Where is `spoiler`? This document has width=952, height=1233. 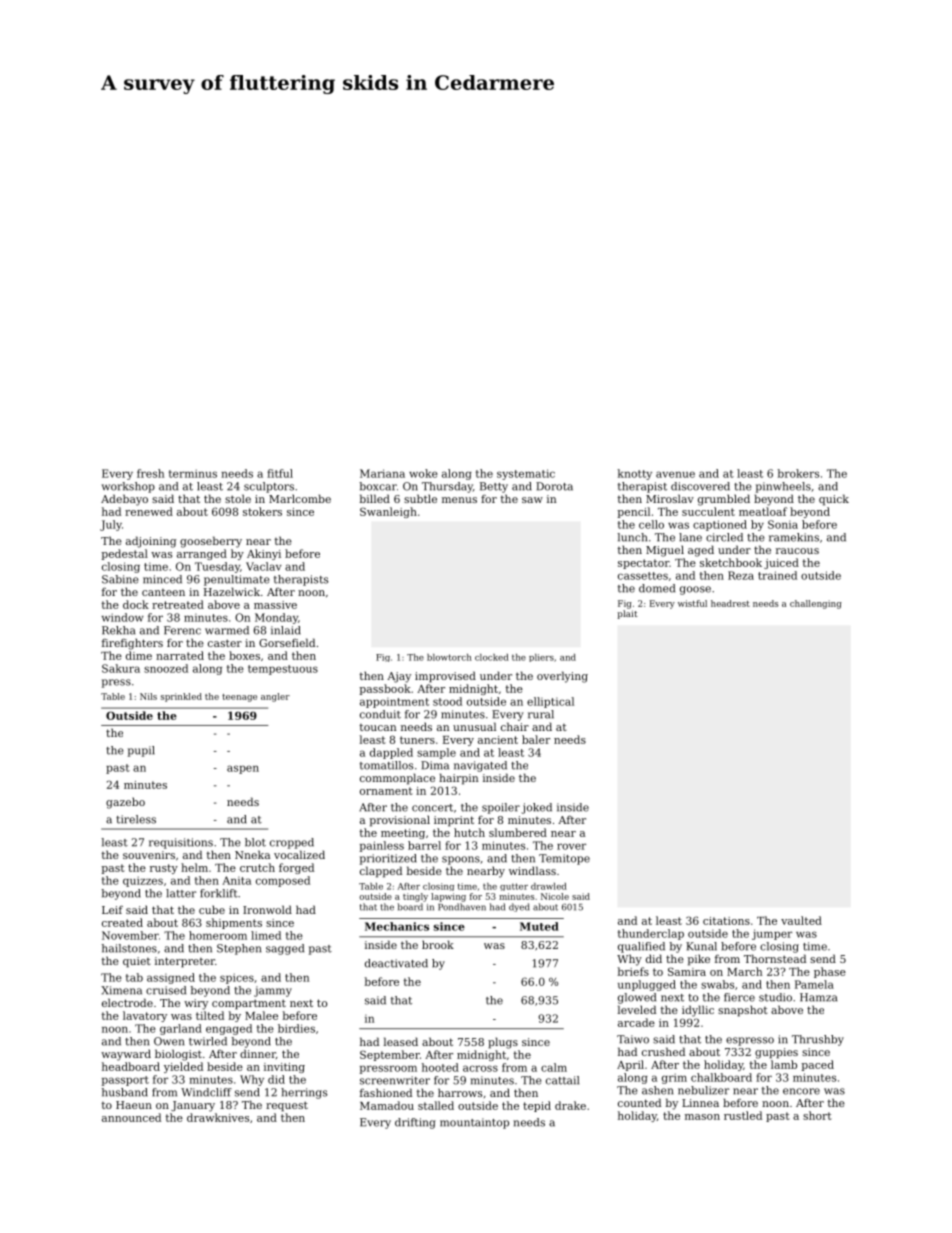 spoiler is located at coordinates (501, 808).
